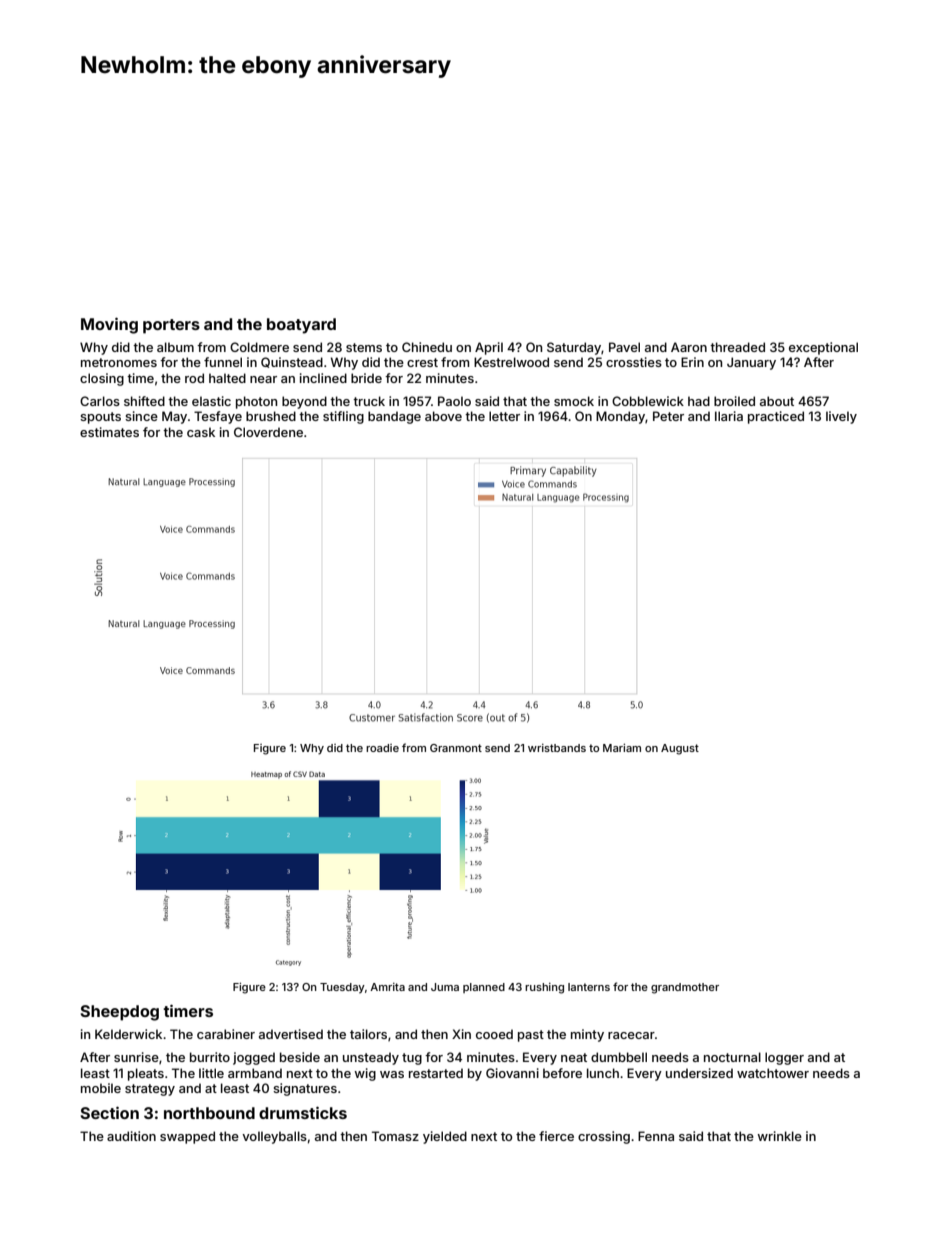 This screenshot has height=1233, width=952. Describe the element at coordinates (511, 362) in the screenshot. I see `Kestrelwood` at that location.
